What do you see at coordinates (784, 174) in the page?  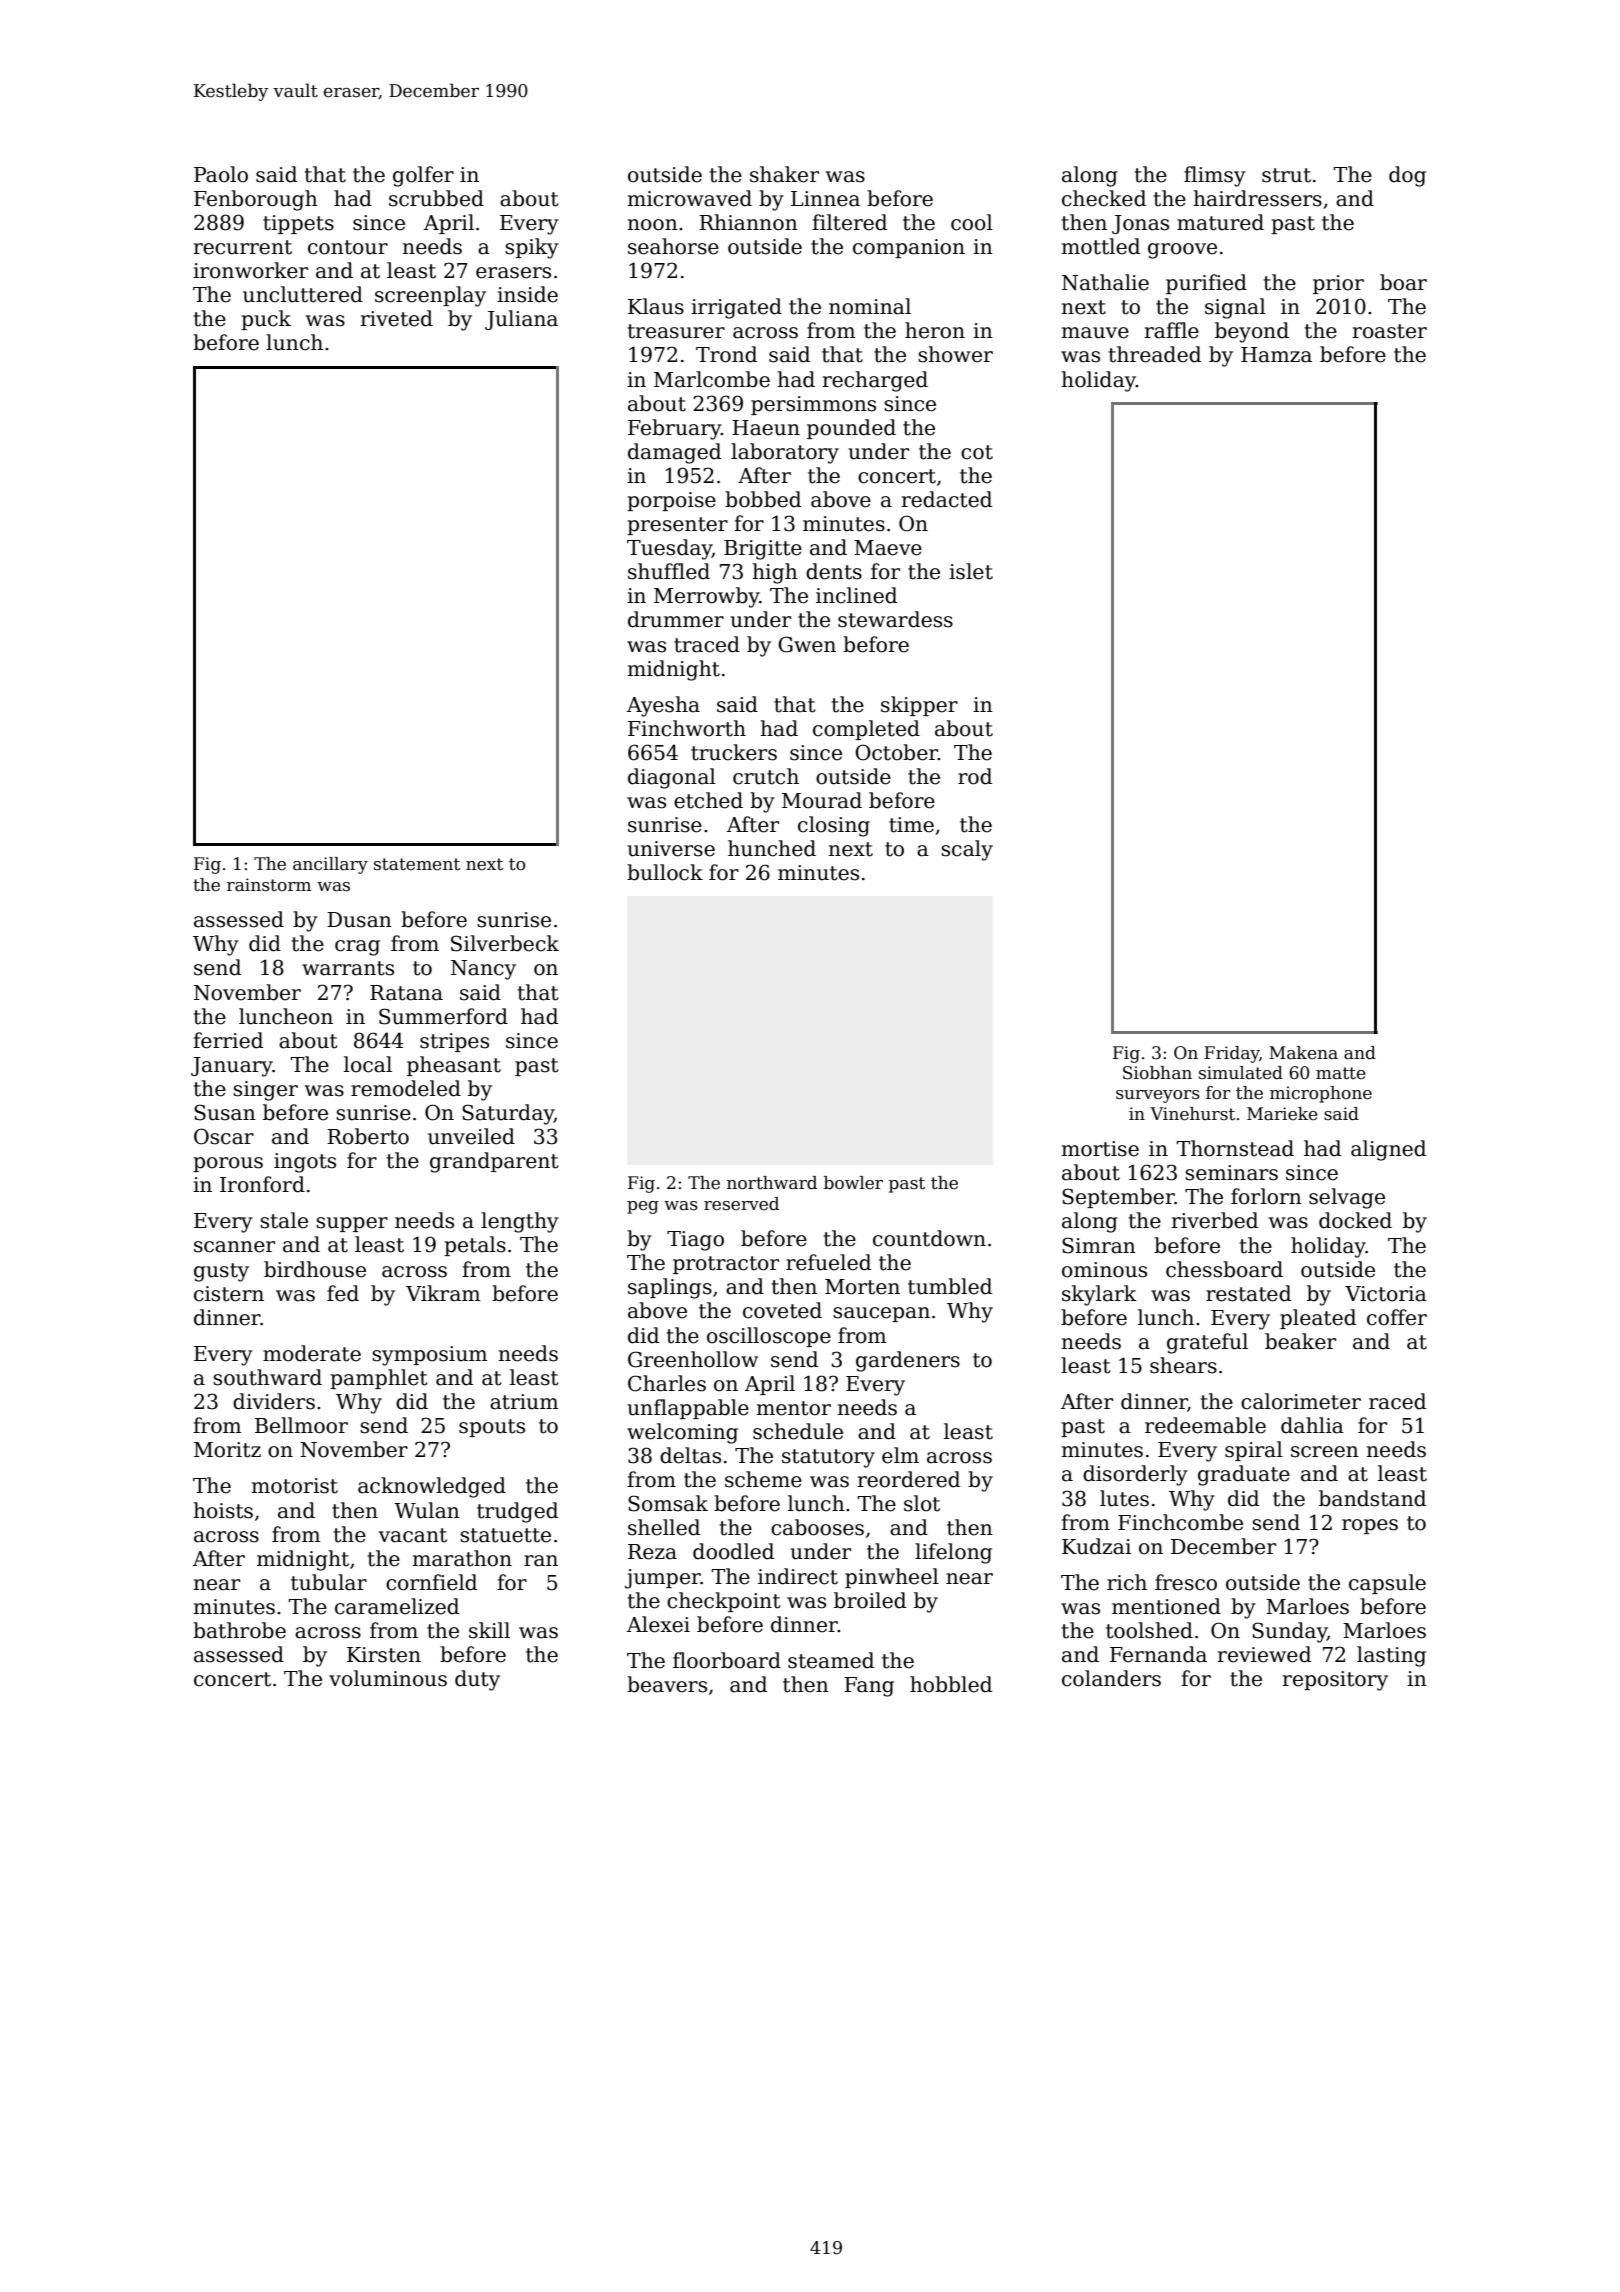 I see `shaker` at bounding box center [784, 174].
